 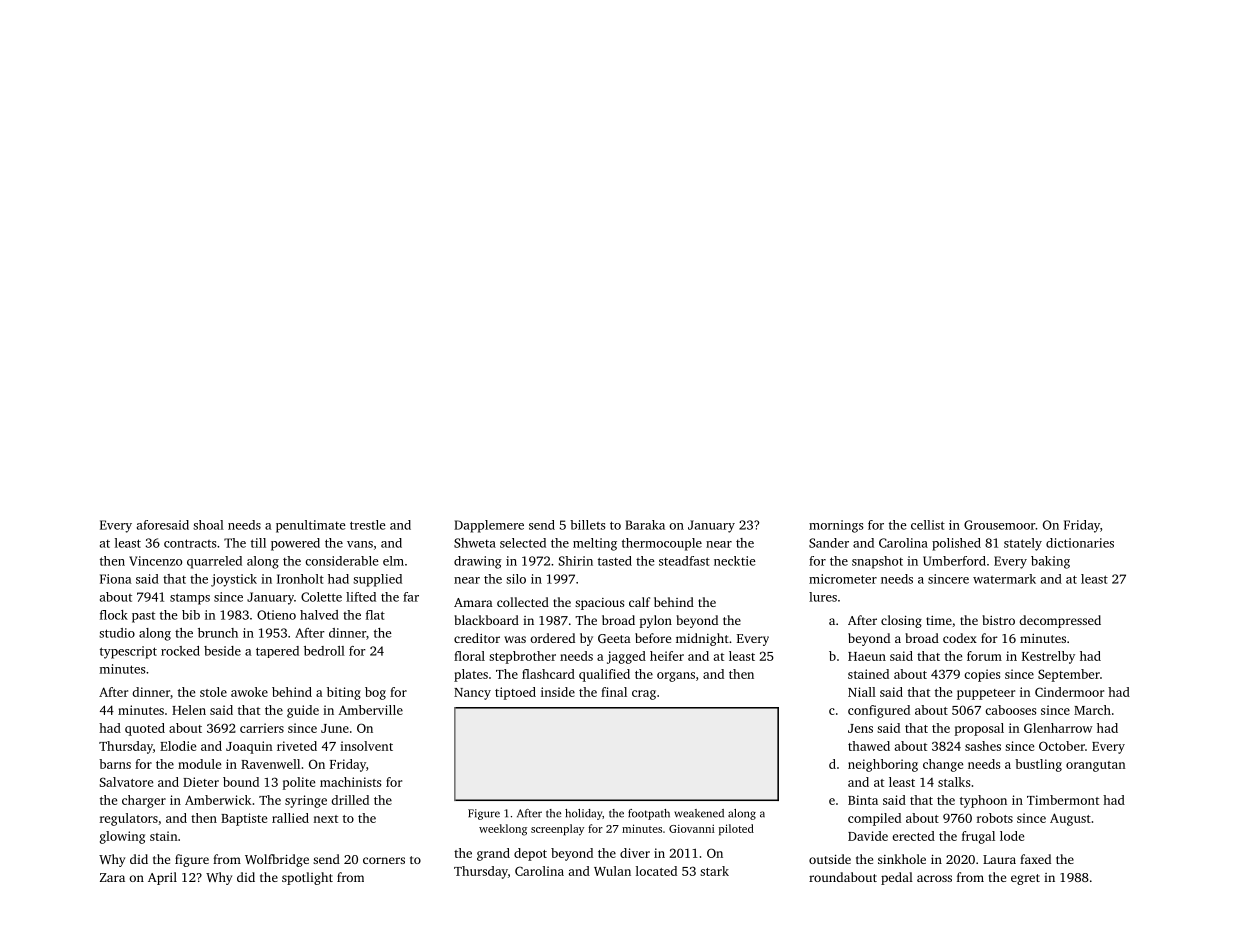 What do you see at coordinates (639, 602) in the page?
I see `calf` at bounding box center [639, 602].
